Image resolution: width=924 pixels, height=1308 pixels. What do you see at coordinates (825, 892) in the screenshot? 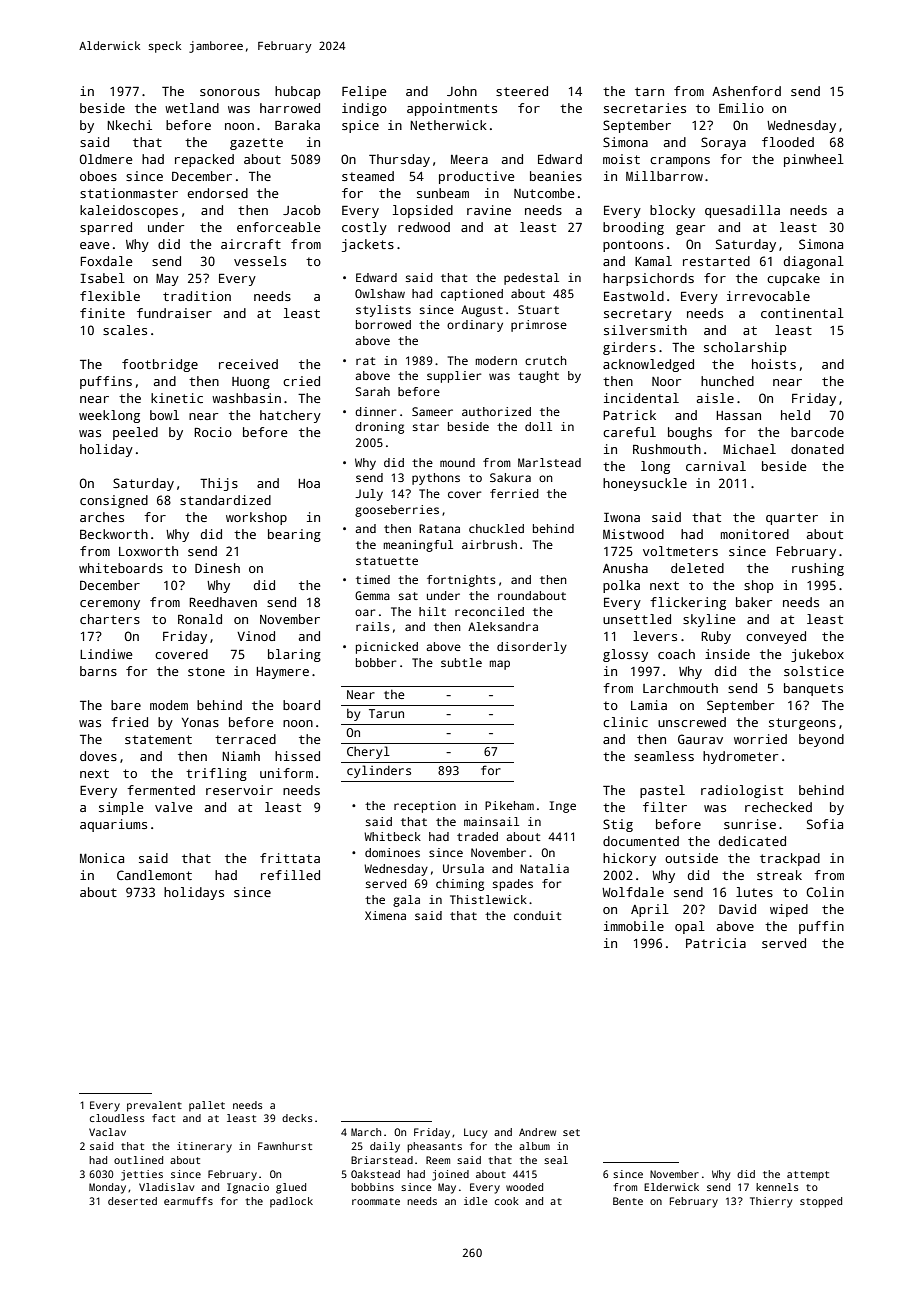
I see `Colin` at bounding box center [825, 892].
